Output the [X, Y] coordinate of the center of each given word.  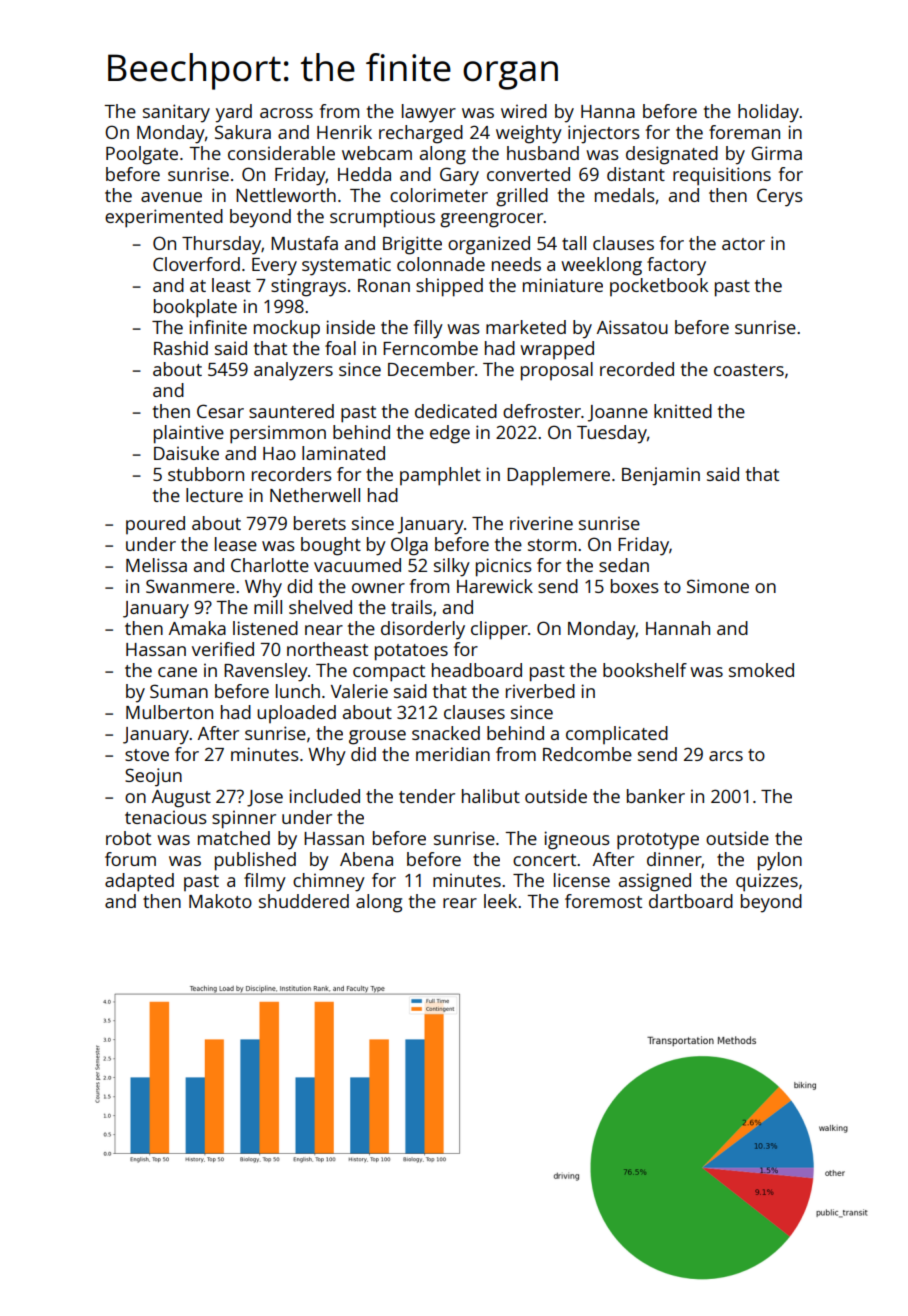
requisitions [722, 176]
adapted [139, 882]
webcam [377, 153]
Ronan [384, 285]
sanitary [176, 113]
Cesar [220, 411]
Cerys [780, 197]
